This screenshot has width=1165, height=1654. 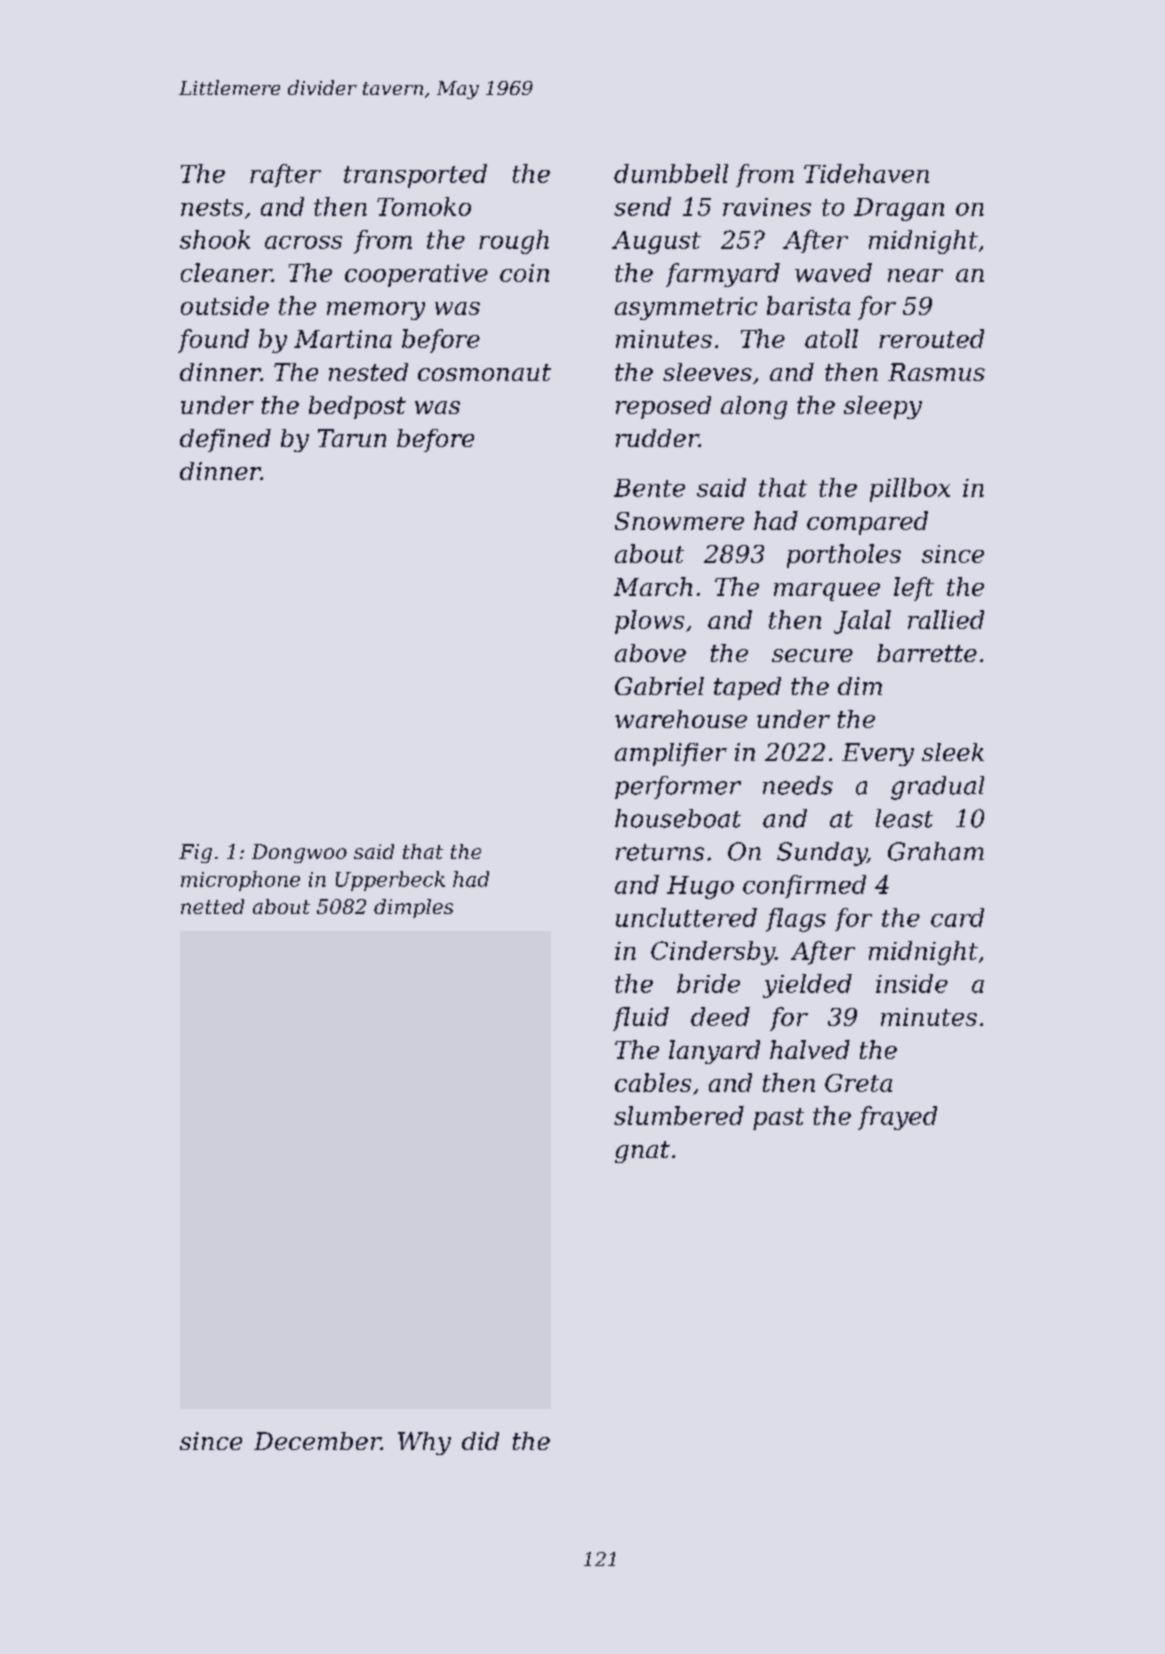 What do you see at coordinates (912, 983) in the screenshot?
I see `inside` at bounding box center [912, 983].
